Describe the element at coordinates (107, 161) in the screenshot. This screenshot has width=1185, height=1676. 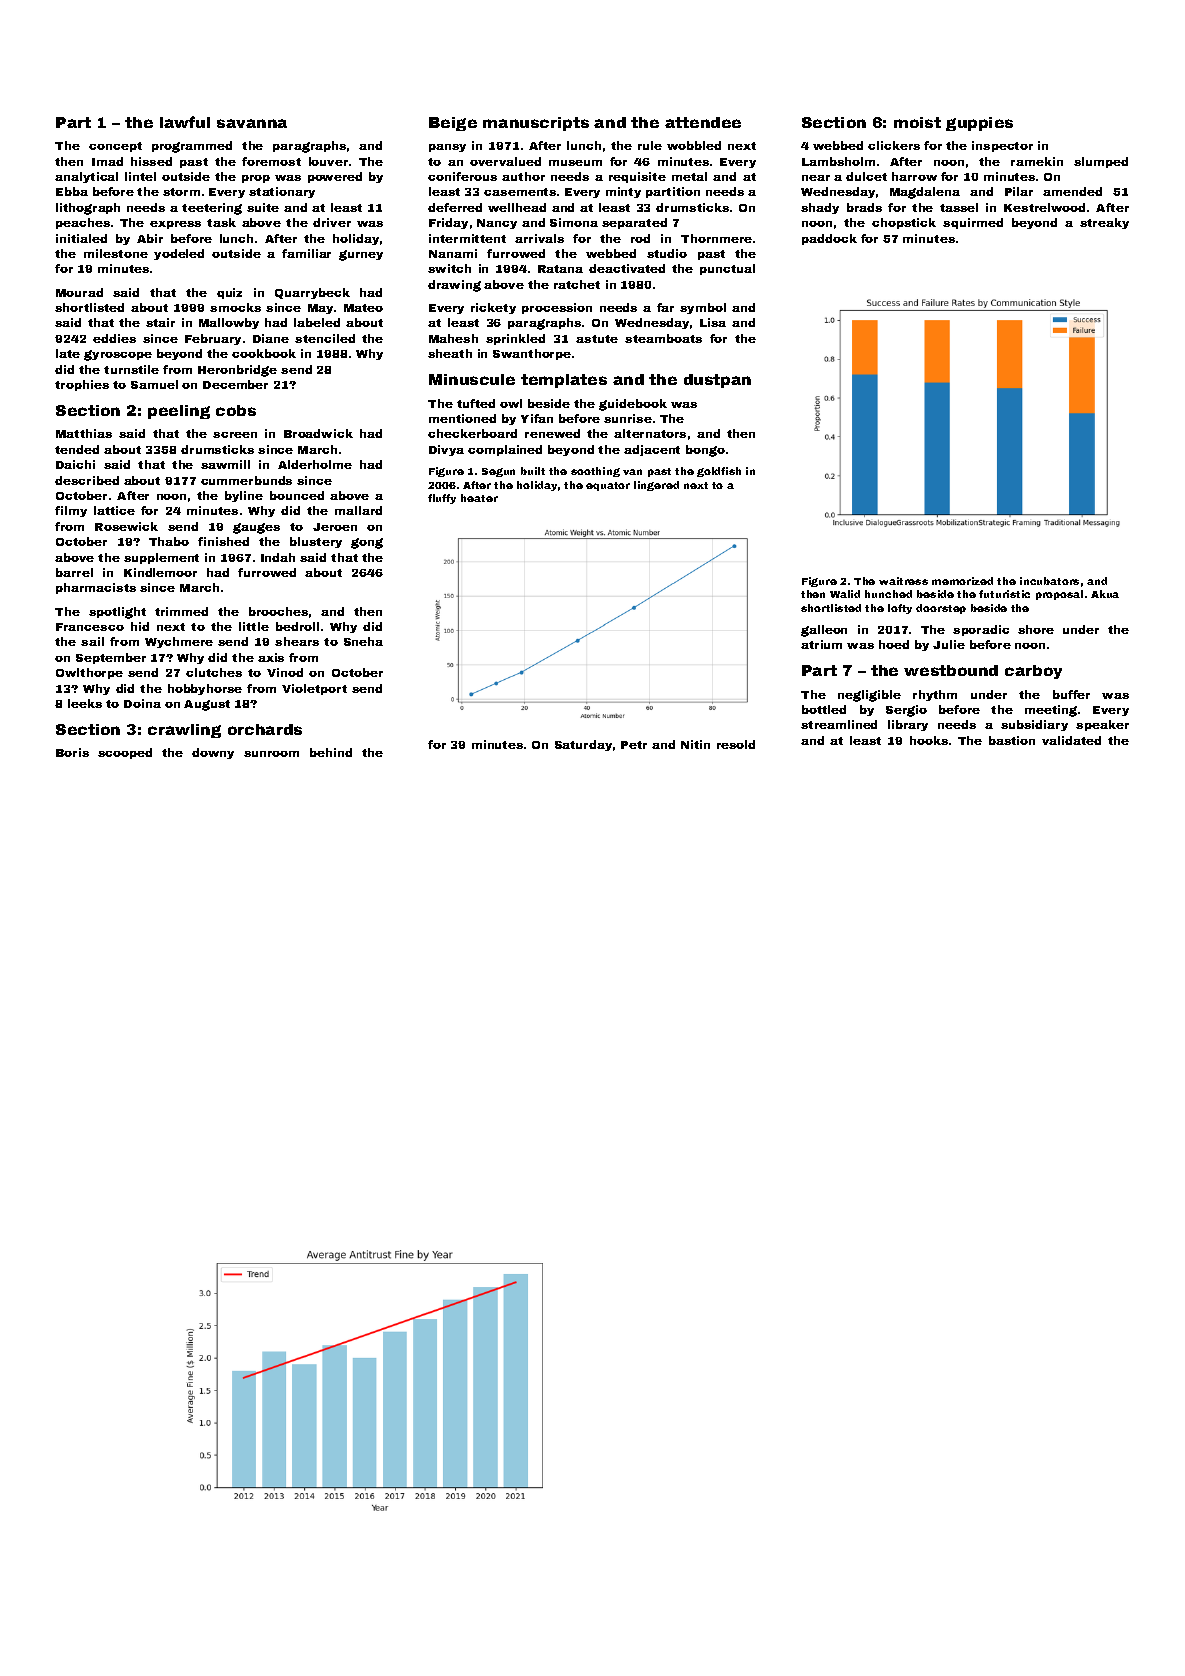
I see `Imad` at that location.
